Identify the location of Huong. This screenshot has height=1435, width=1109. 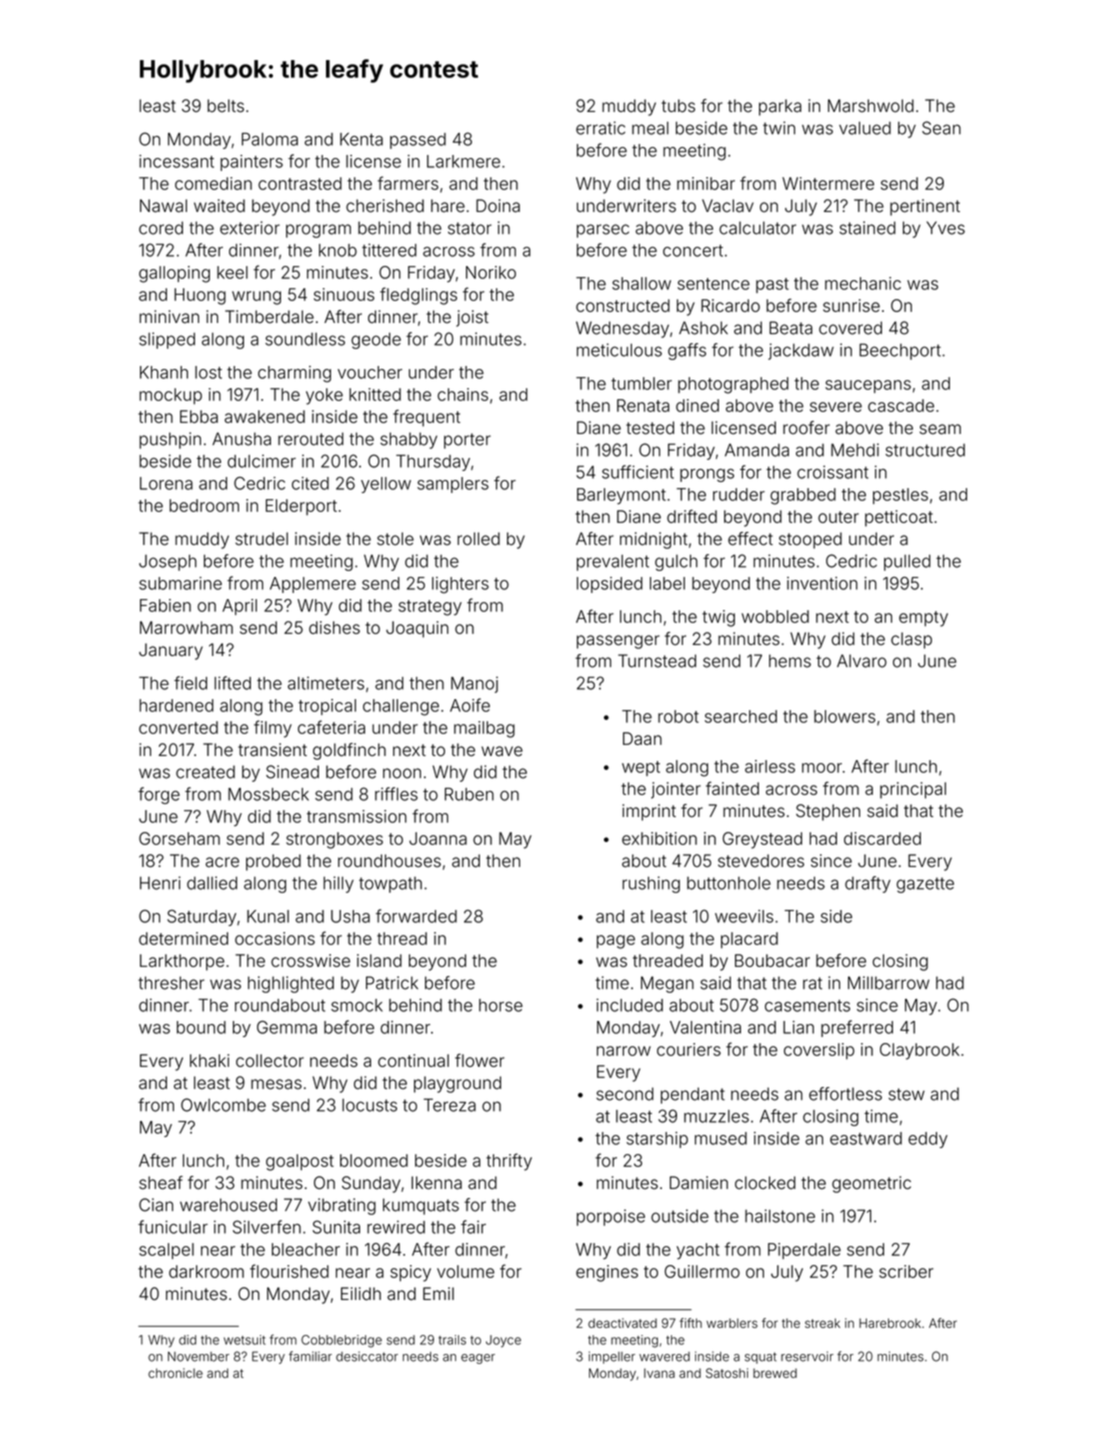
(200, 296).
